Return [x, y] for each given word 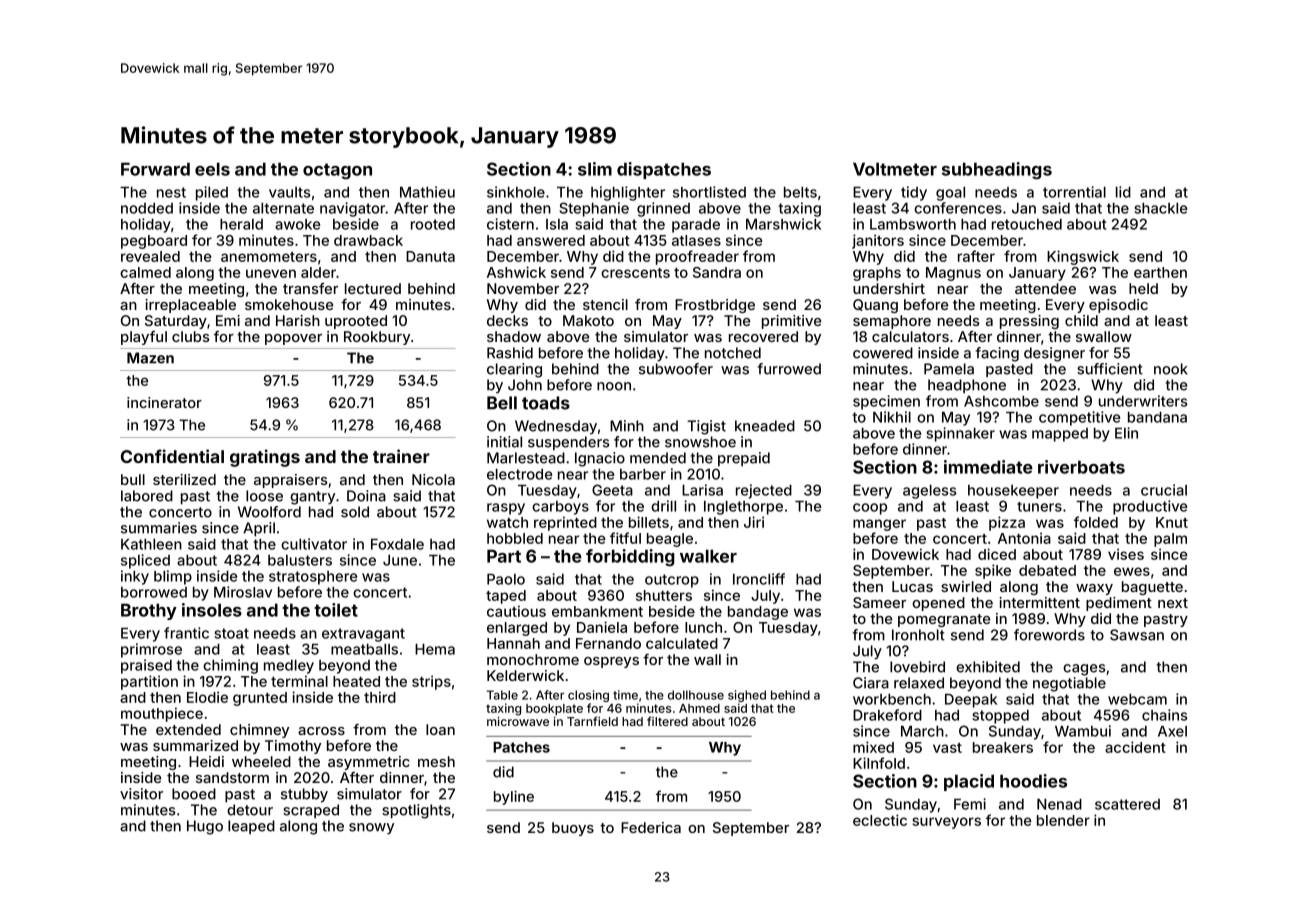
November [523, 288]
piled [212, 193]
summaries [159, 528]
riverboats [1081, 467]
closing [588, 696]
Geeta [612, 490]
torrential [1074, 192]
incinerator [164, 402]
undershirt [889, 288]
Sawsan [1137, 635]
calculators [910, 336]
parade [696, 226]
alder [318, 272]
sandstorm [232, 777]
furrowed [789, 369]
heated [356, 681]
